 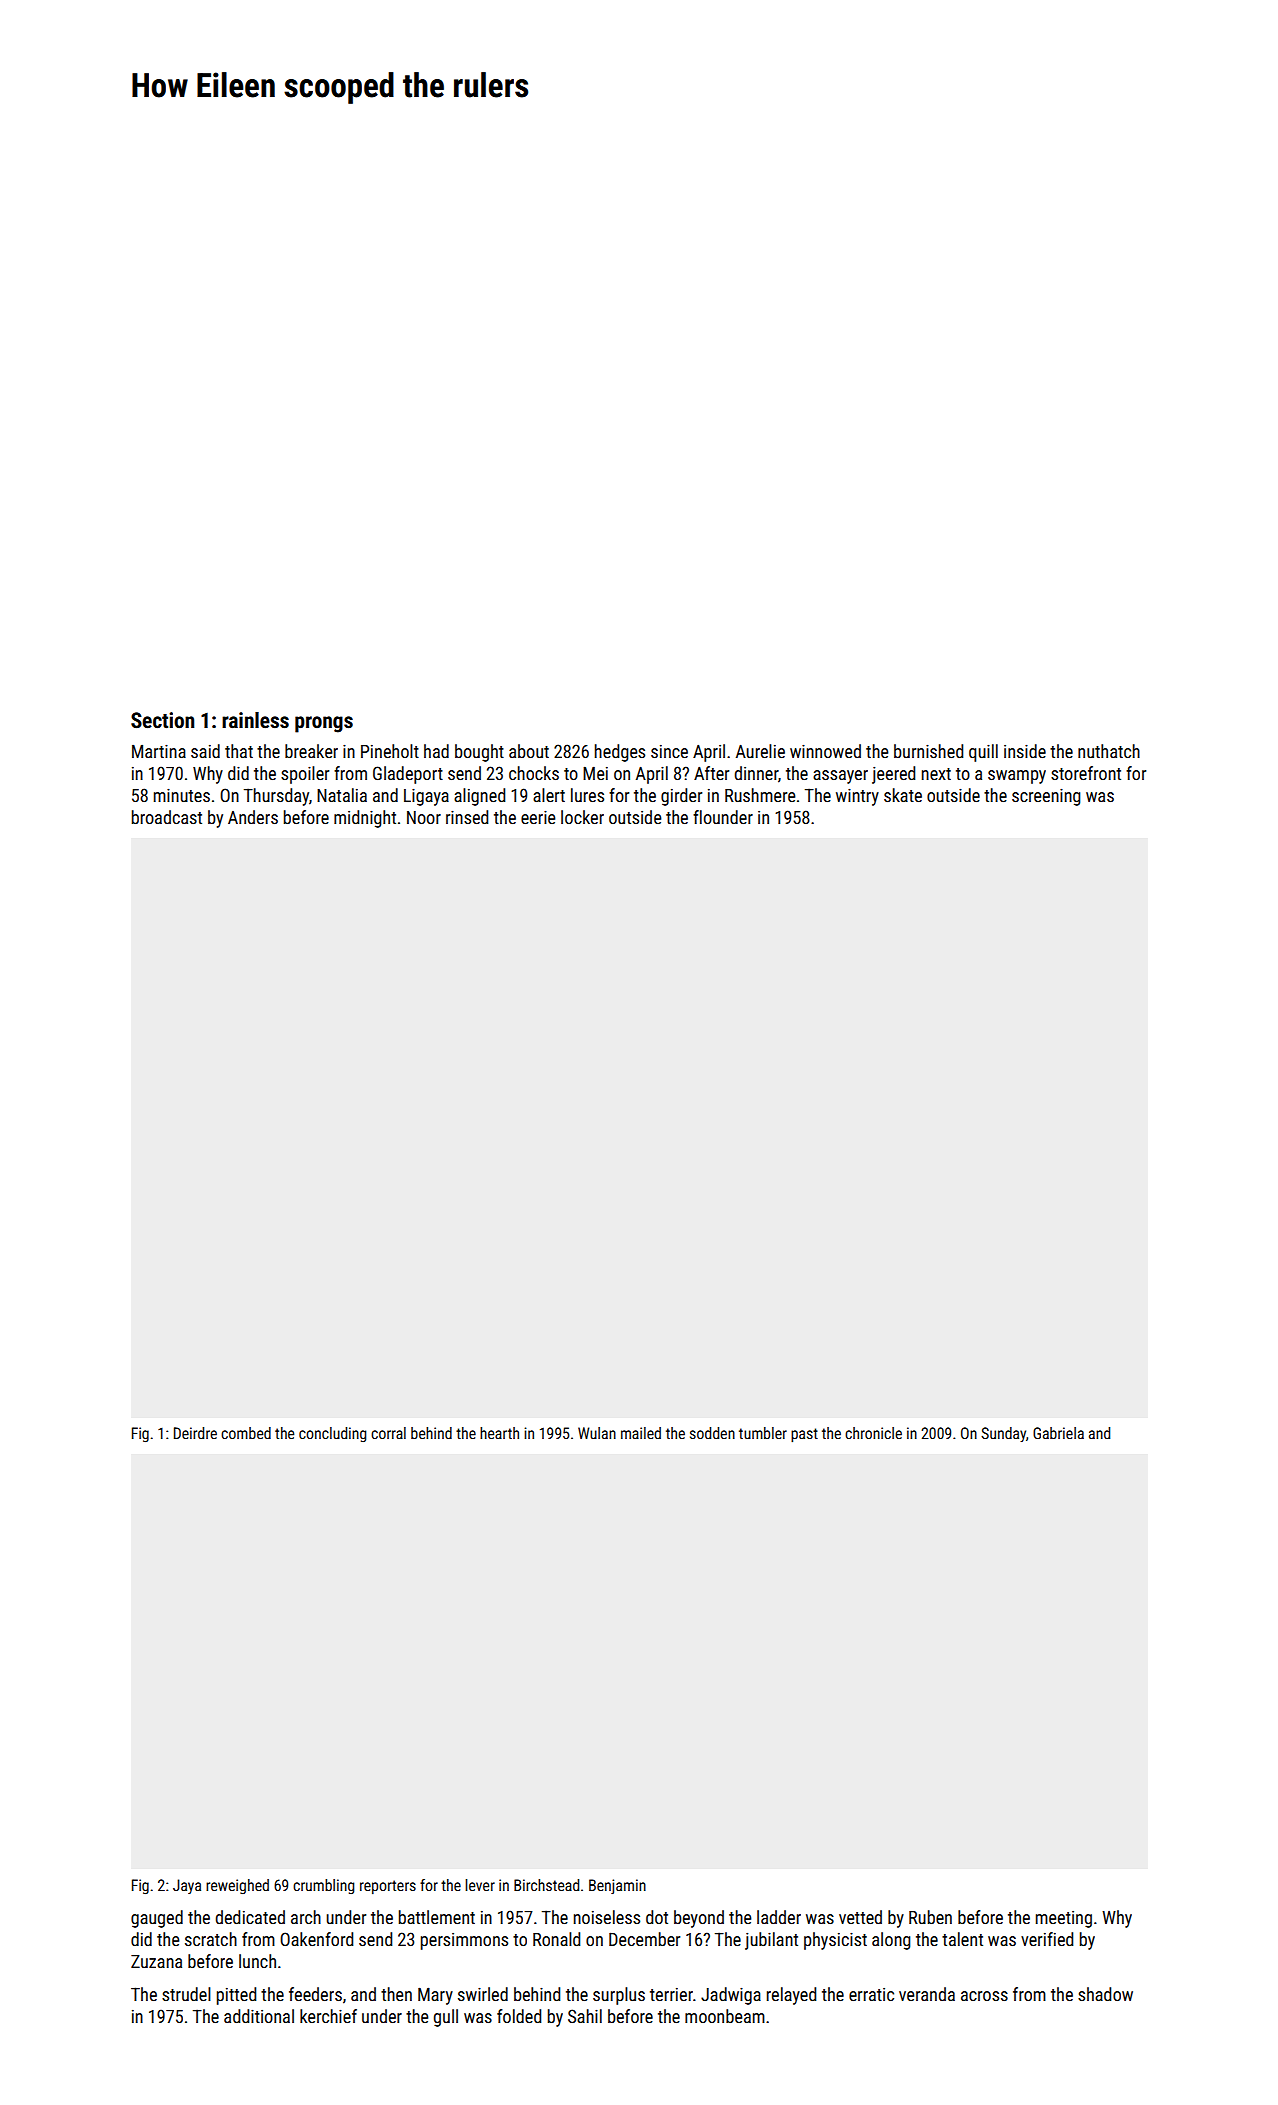 What do you see at coordinates (587, 795) in the screenshot?
I see `lures` at bounding box center [587, 795].
